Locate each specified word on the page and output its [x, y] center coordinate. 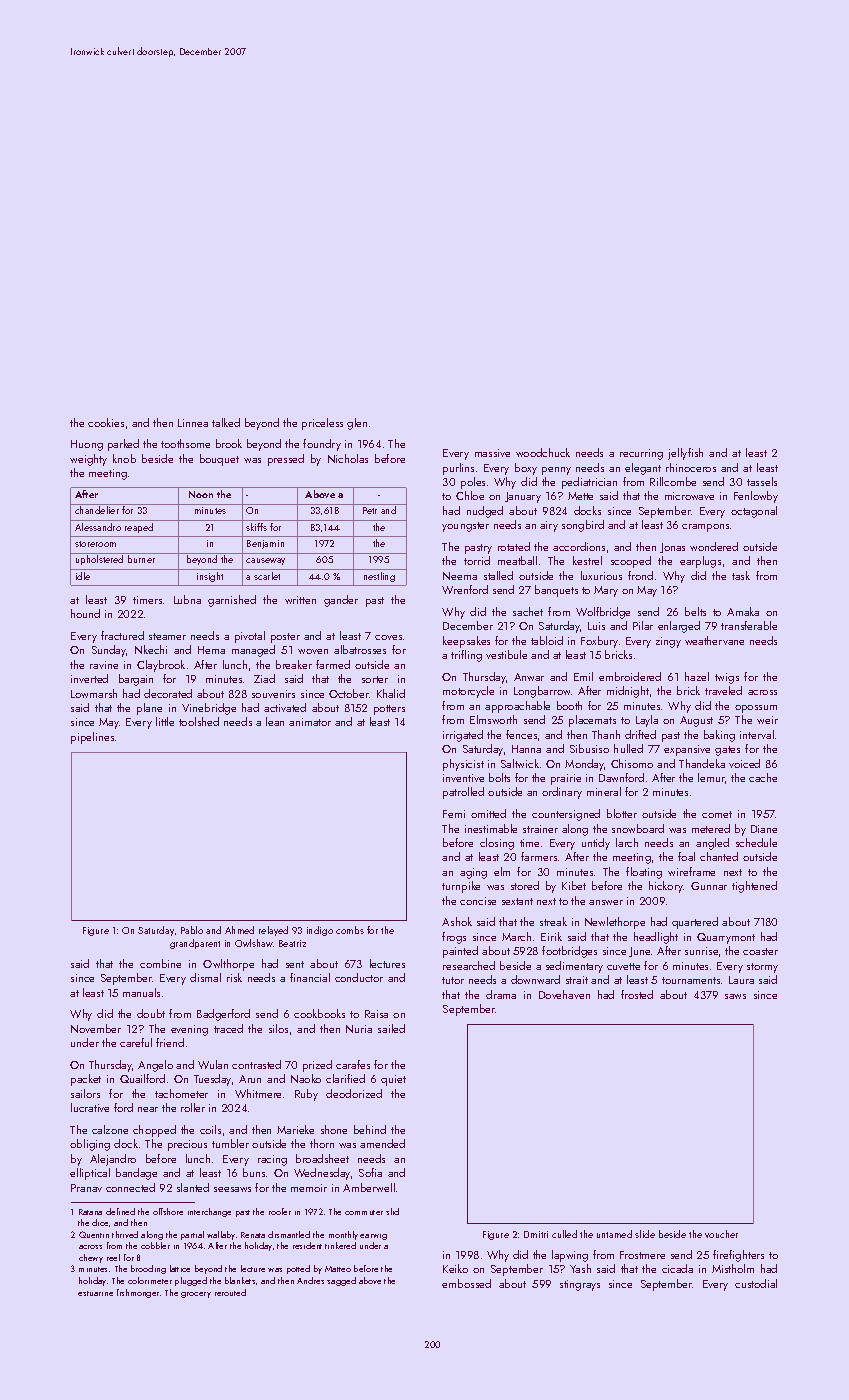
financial [310, 977]
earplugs [700, 562]
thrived [125, 1234]
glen [357, 424]
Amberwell [369, 1187]
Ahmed [239, 930]
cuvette [623, 966]
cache [763, 777]
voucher [721, 1234]
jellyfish [685, 454]
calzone [110, 1129]
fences [521, 734]
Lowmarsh [94, 693]
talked [226, 422]
